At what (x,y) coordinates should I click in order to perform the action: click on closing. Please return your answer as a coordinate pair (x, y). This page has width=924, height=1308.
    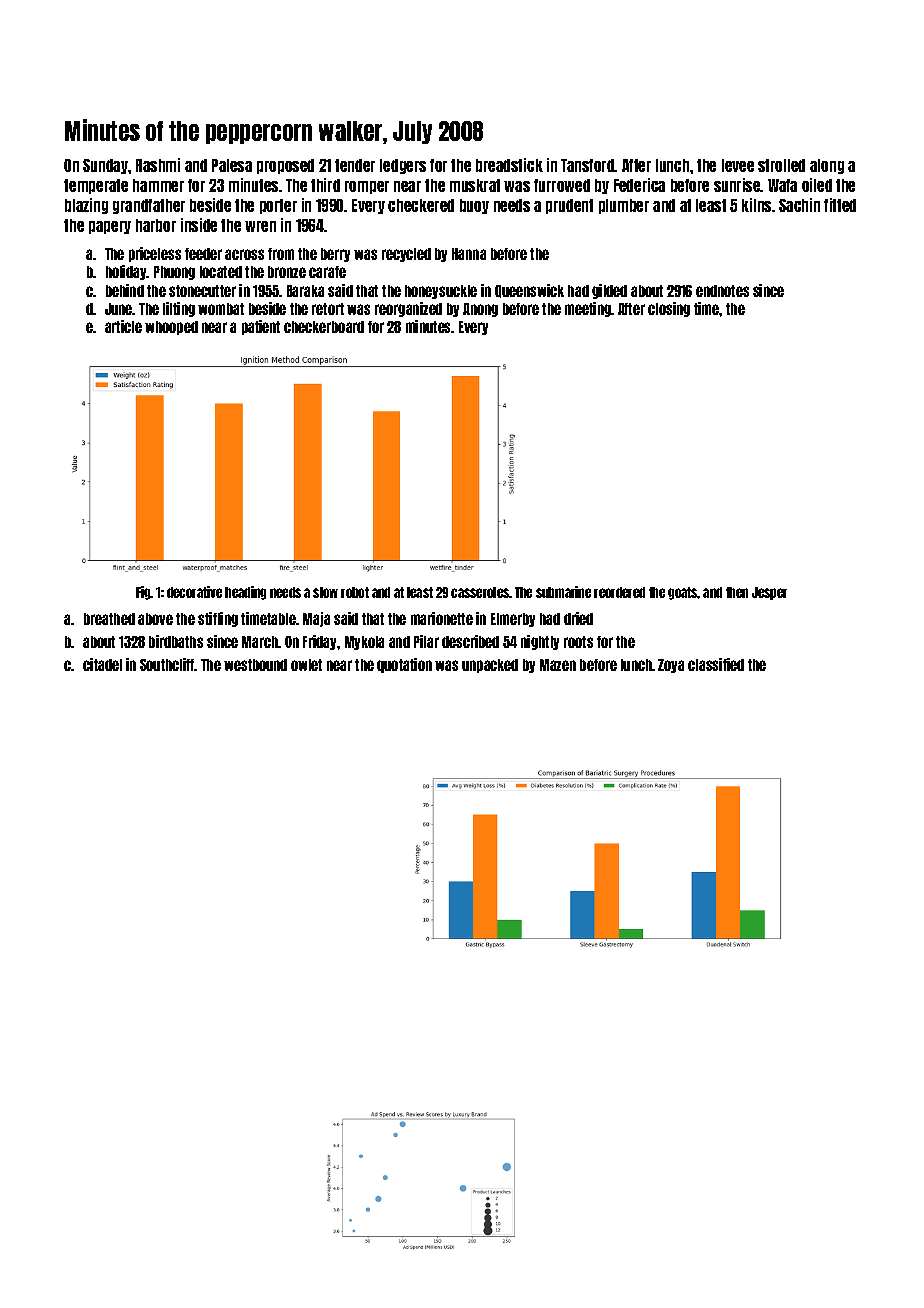
    Looking at the image, I should click on (669, 309).
